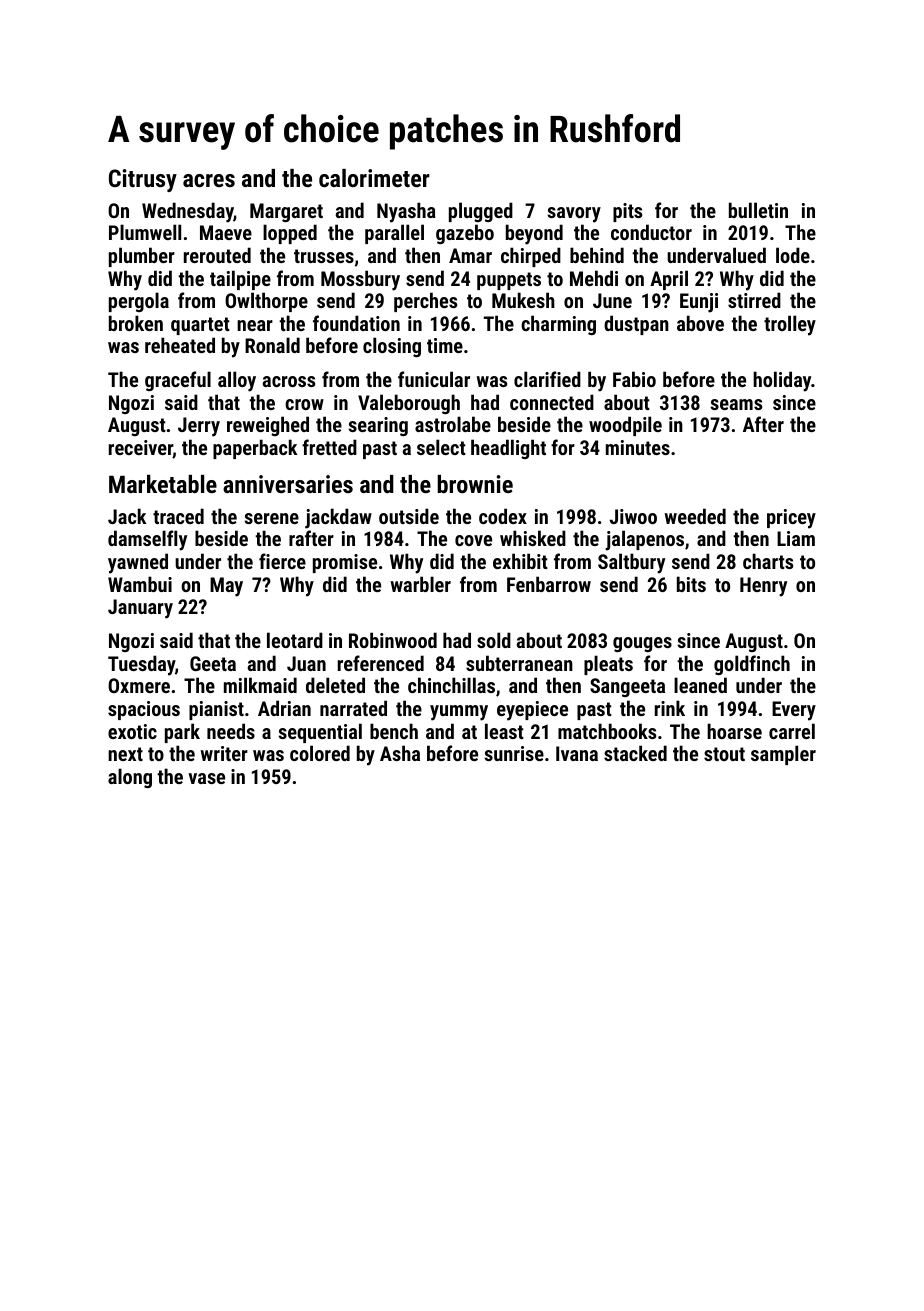  Describe the element at coordinates (514, 753) in the screenshot. I see `sunrise` at that location.
